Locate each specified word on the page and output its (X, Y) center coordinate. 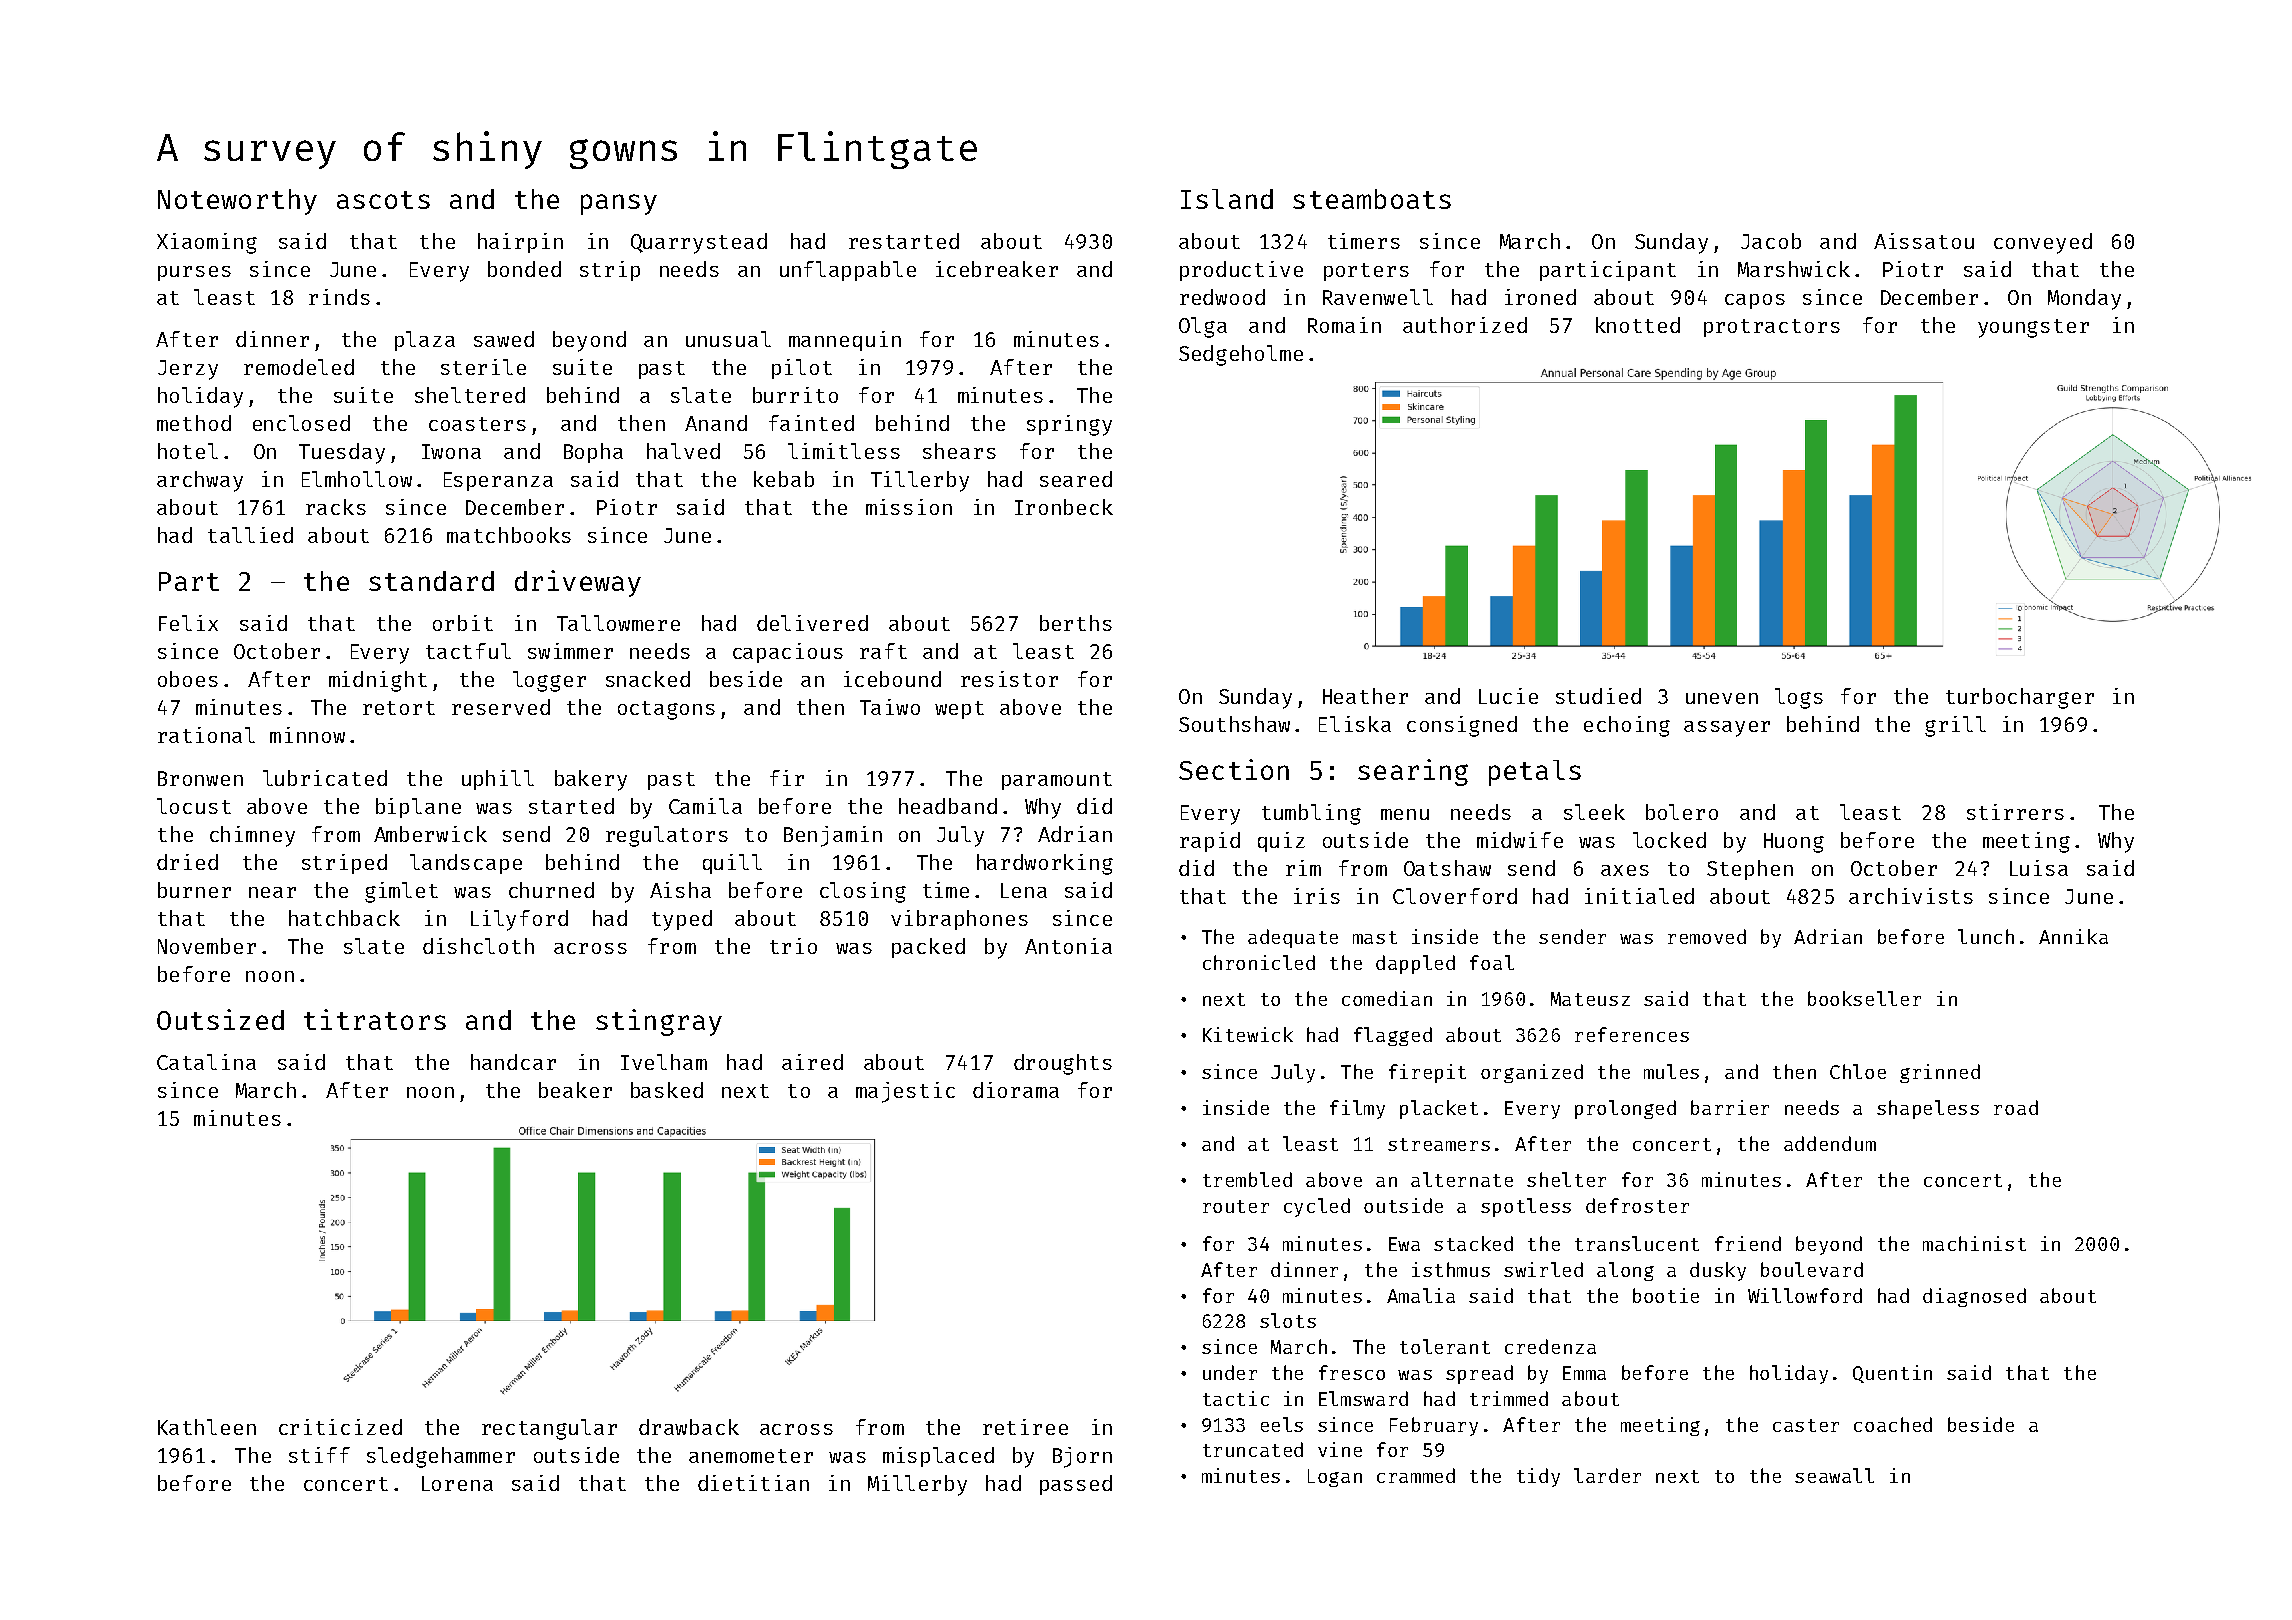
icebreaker (997, 269)
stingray (659, 1022)
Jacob (1771, 241)
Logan (1335, 1478)
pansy (619, 204)
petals (1535, 773)
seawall (1834, 1475)
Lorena (457, 1483)
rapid (1210, 842)
